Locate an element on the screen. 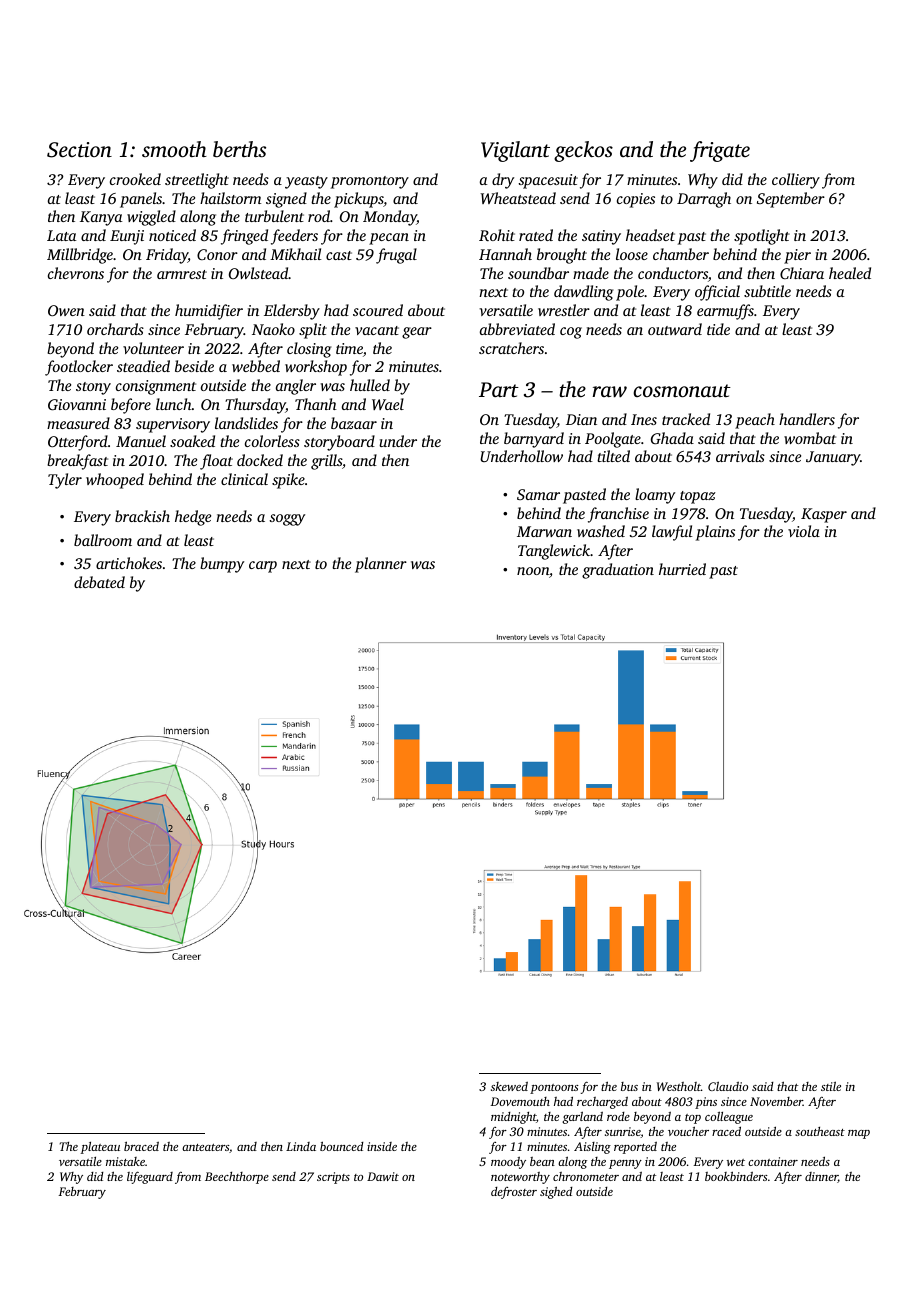  hedge is located at coordinates (193, 518).
